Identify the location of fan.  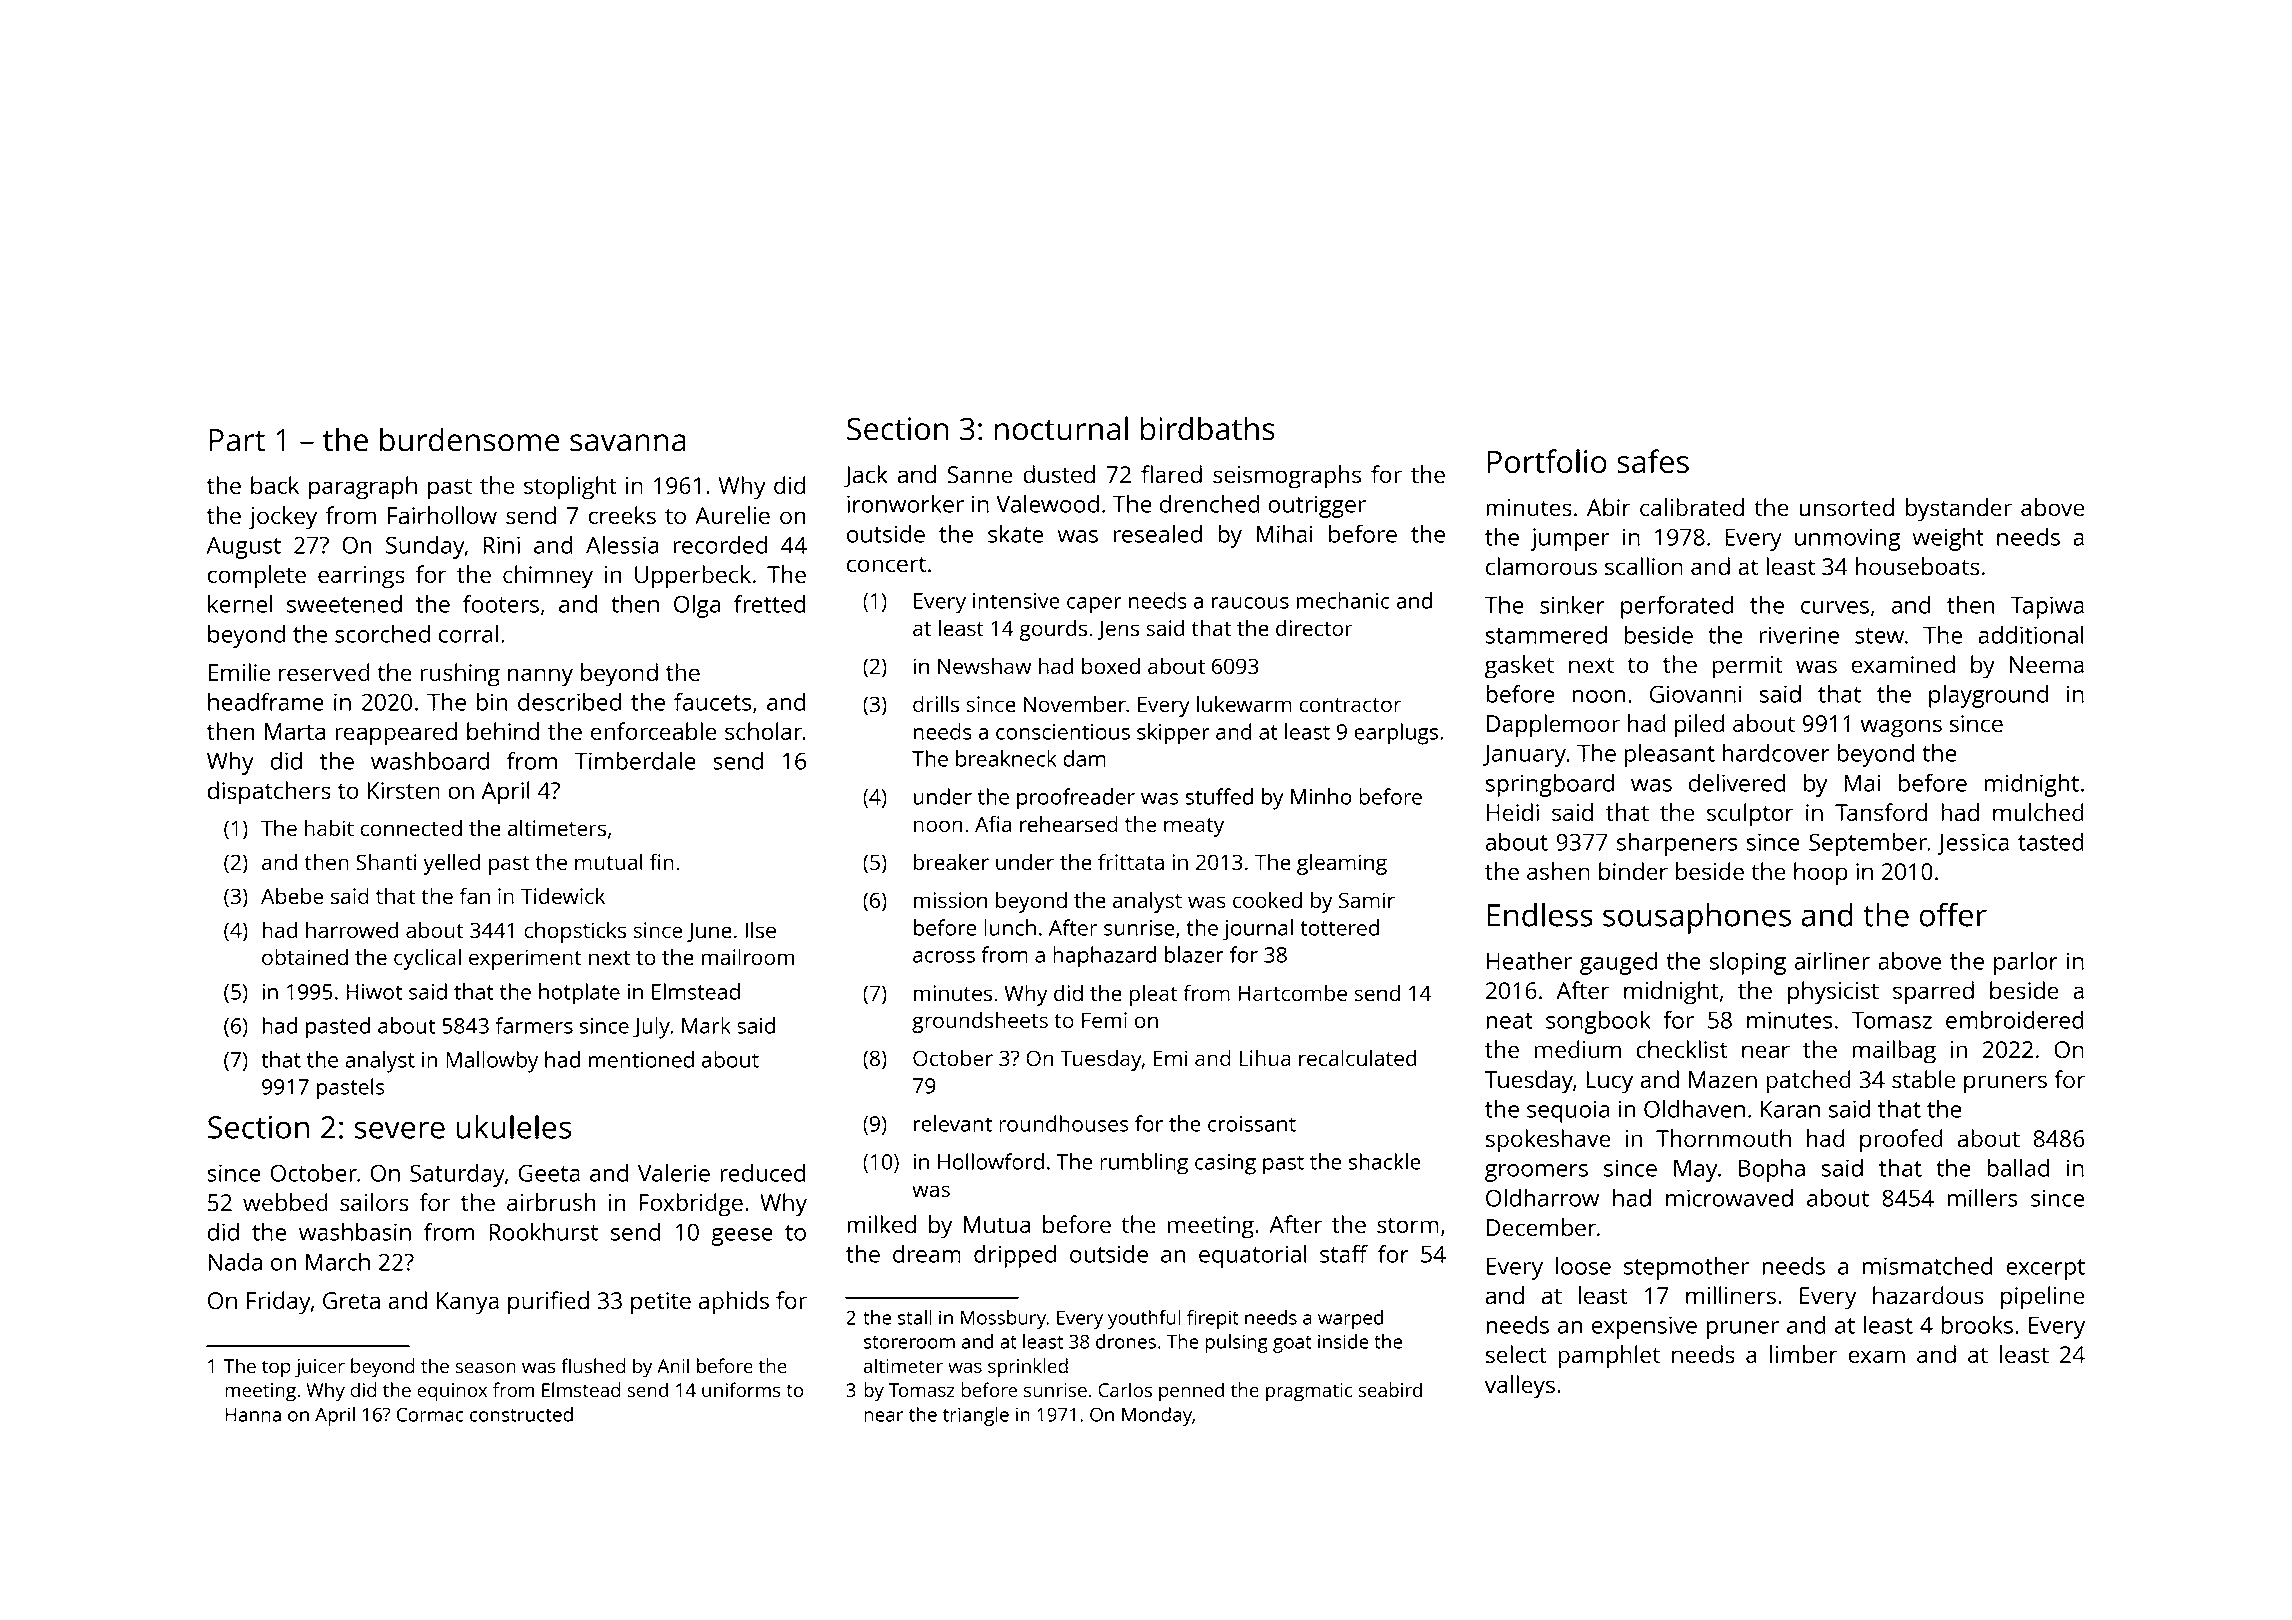
(474, 895).
